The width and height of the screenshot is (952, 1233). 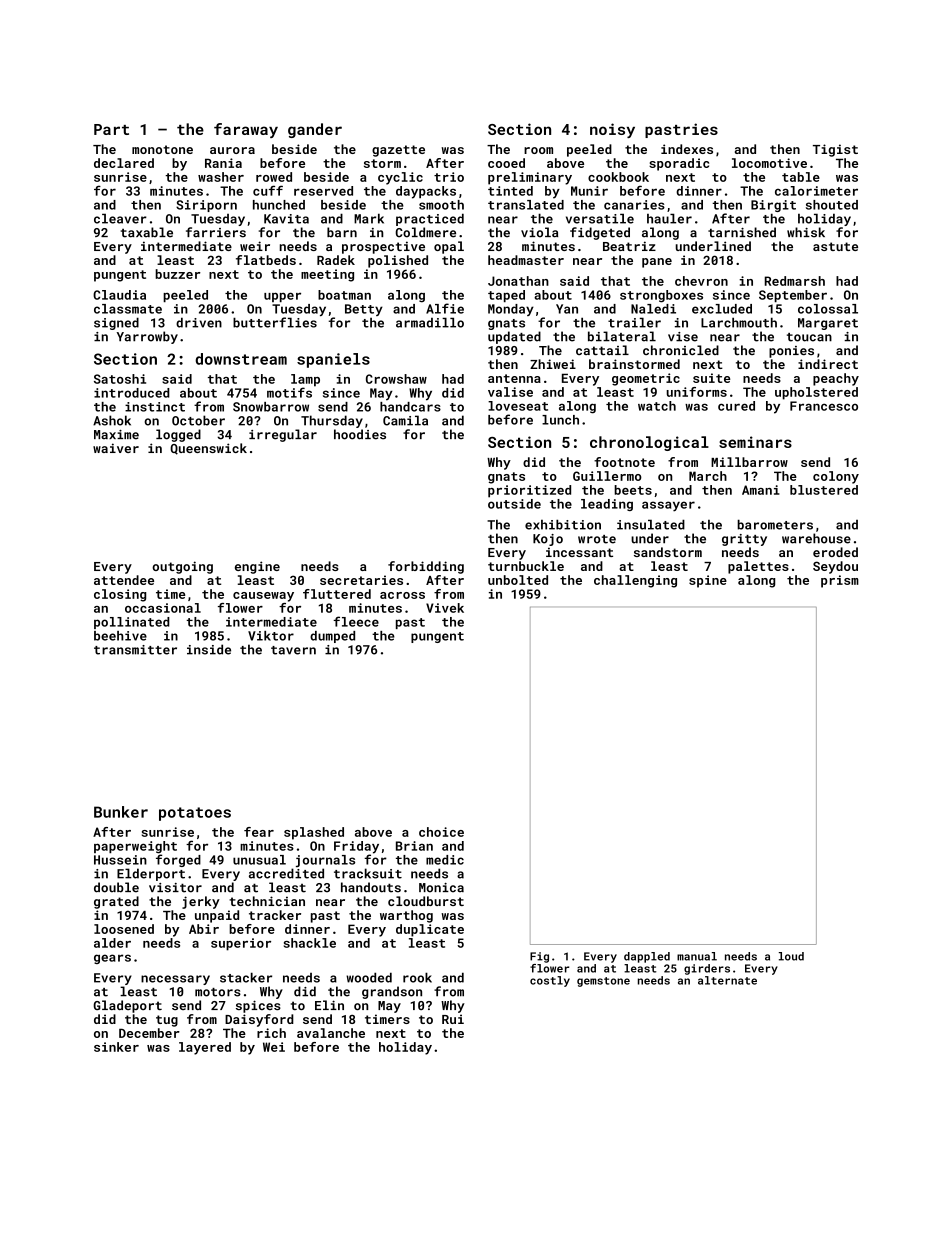 I want to click on indexes, so click(x=687, y=149).
